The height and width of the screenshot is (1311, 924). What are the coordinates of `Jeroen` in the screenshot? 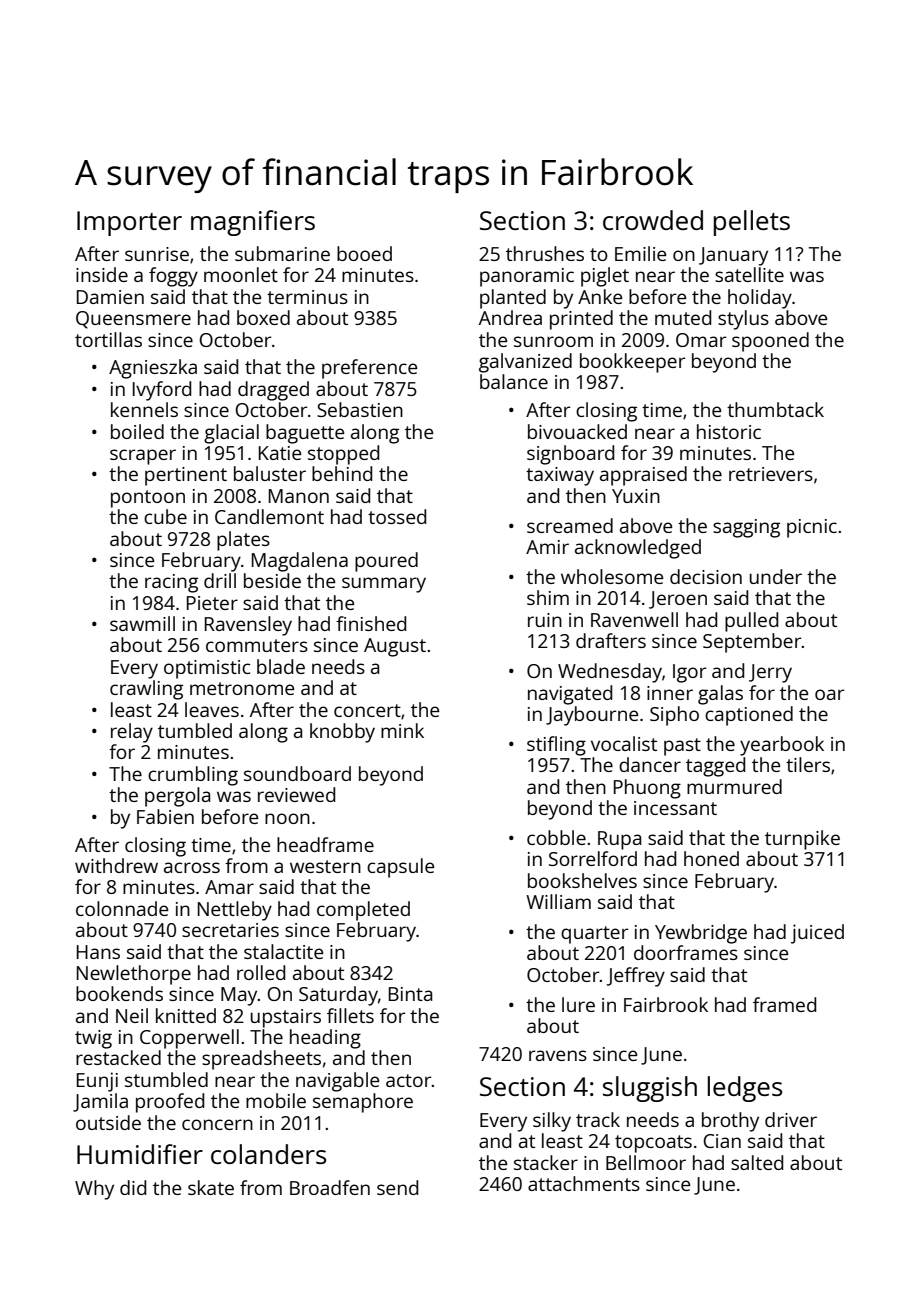 It's located at (678, 600).
